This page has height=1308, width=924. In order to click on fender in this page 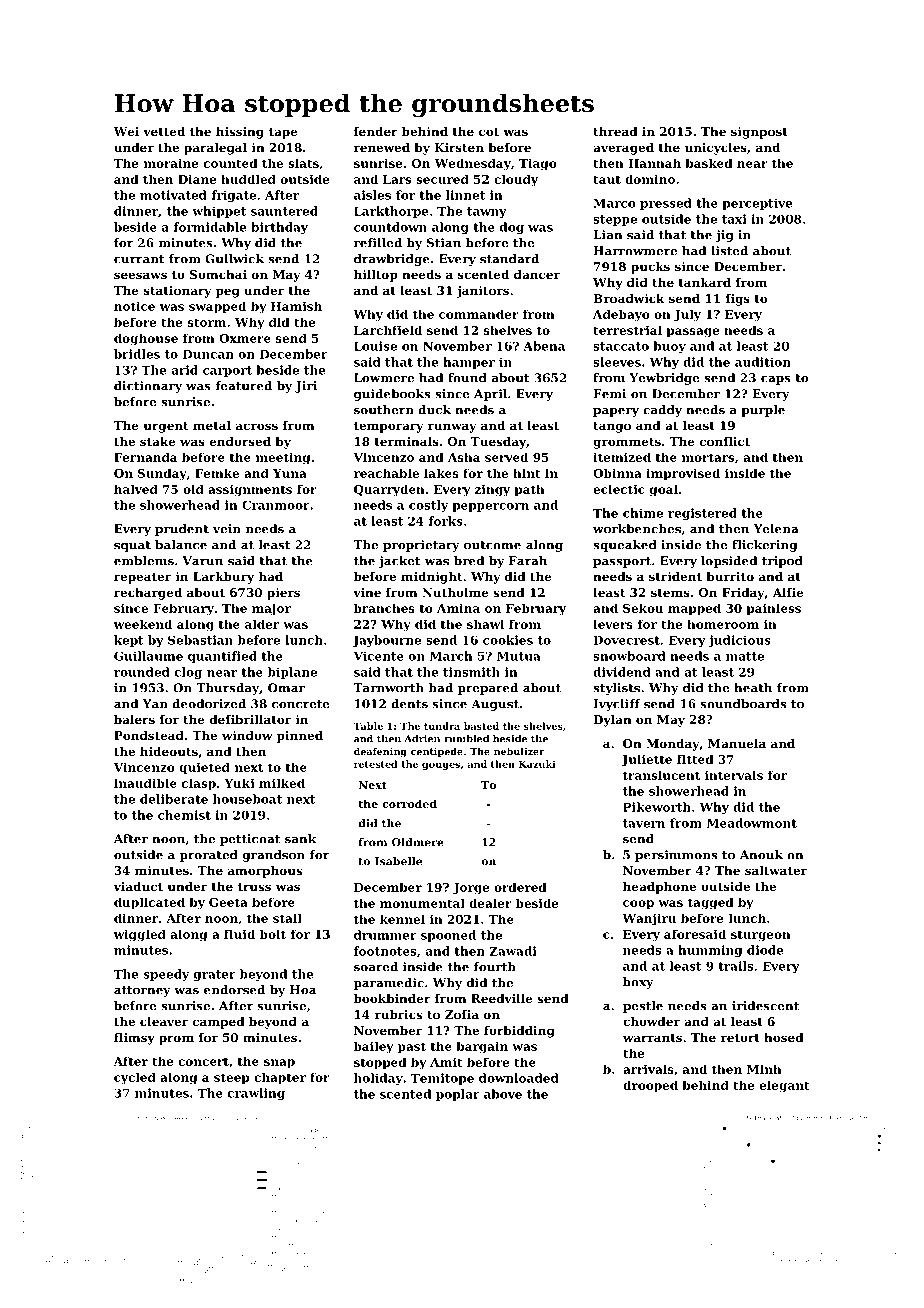, I will do `click(376, 131)`.
